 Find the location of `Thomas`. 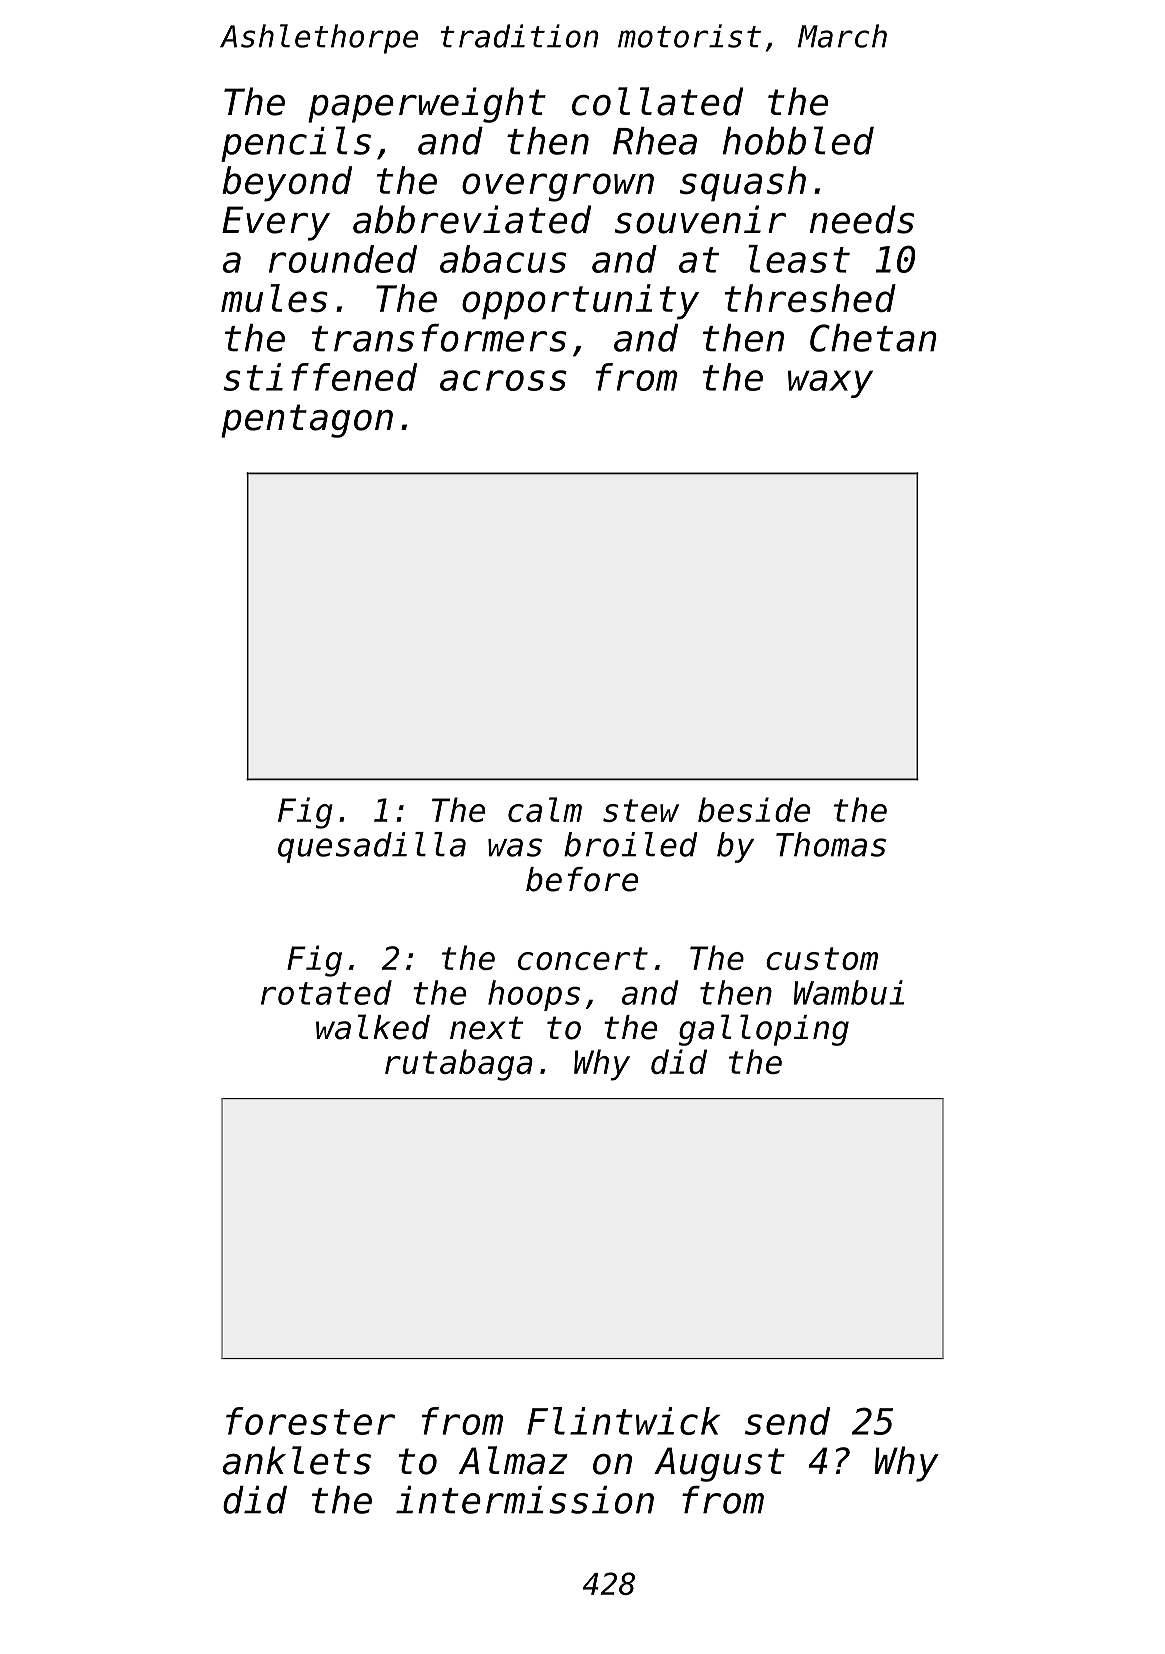

Thomas is located at coordinates (831, 844).
